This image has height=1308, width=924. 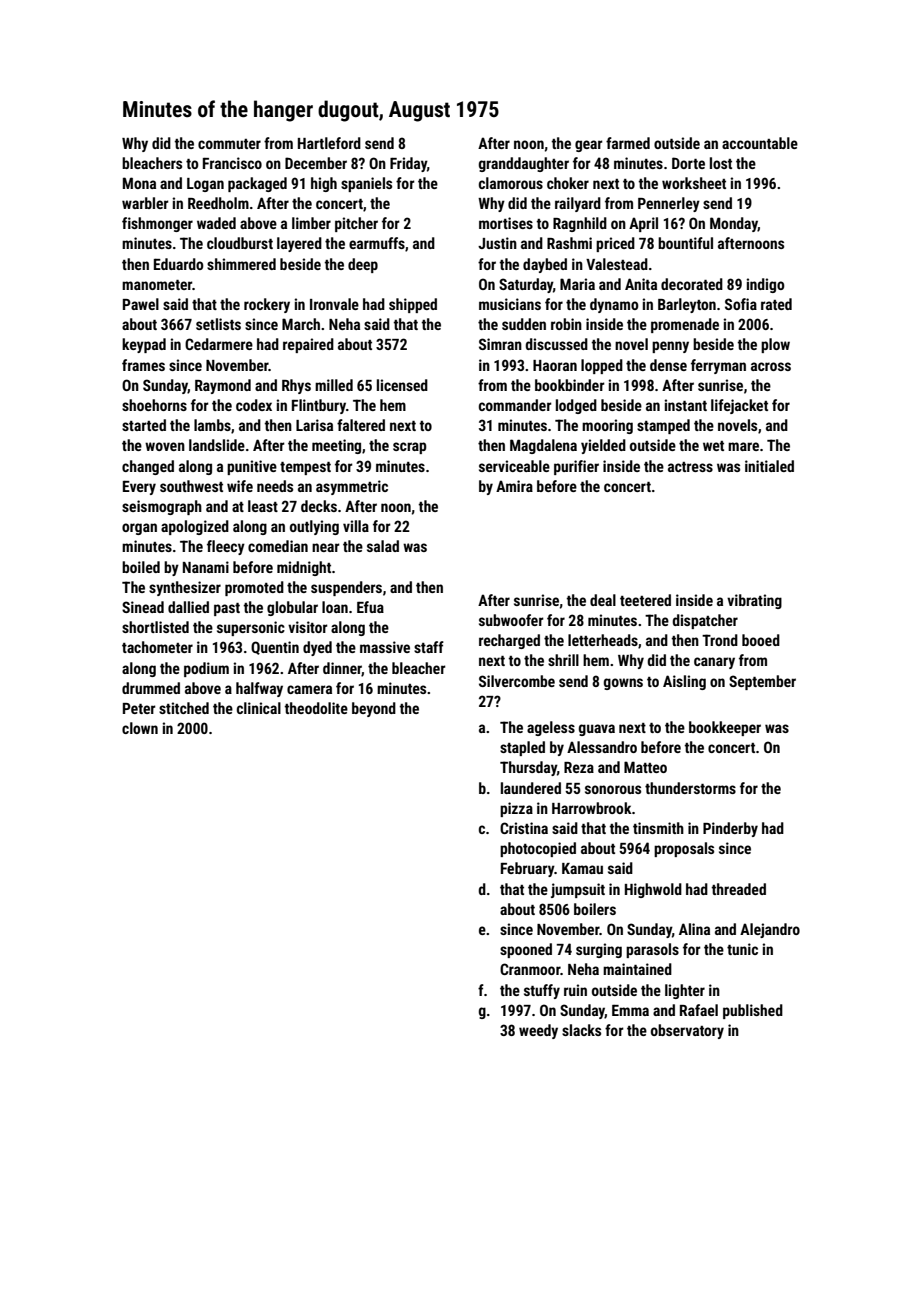 What do you see at coordinates (157, 224) in the image?
I see `fishmonger` at bounding box center [157, 224].
